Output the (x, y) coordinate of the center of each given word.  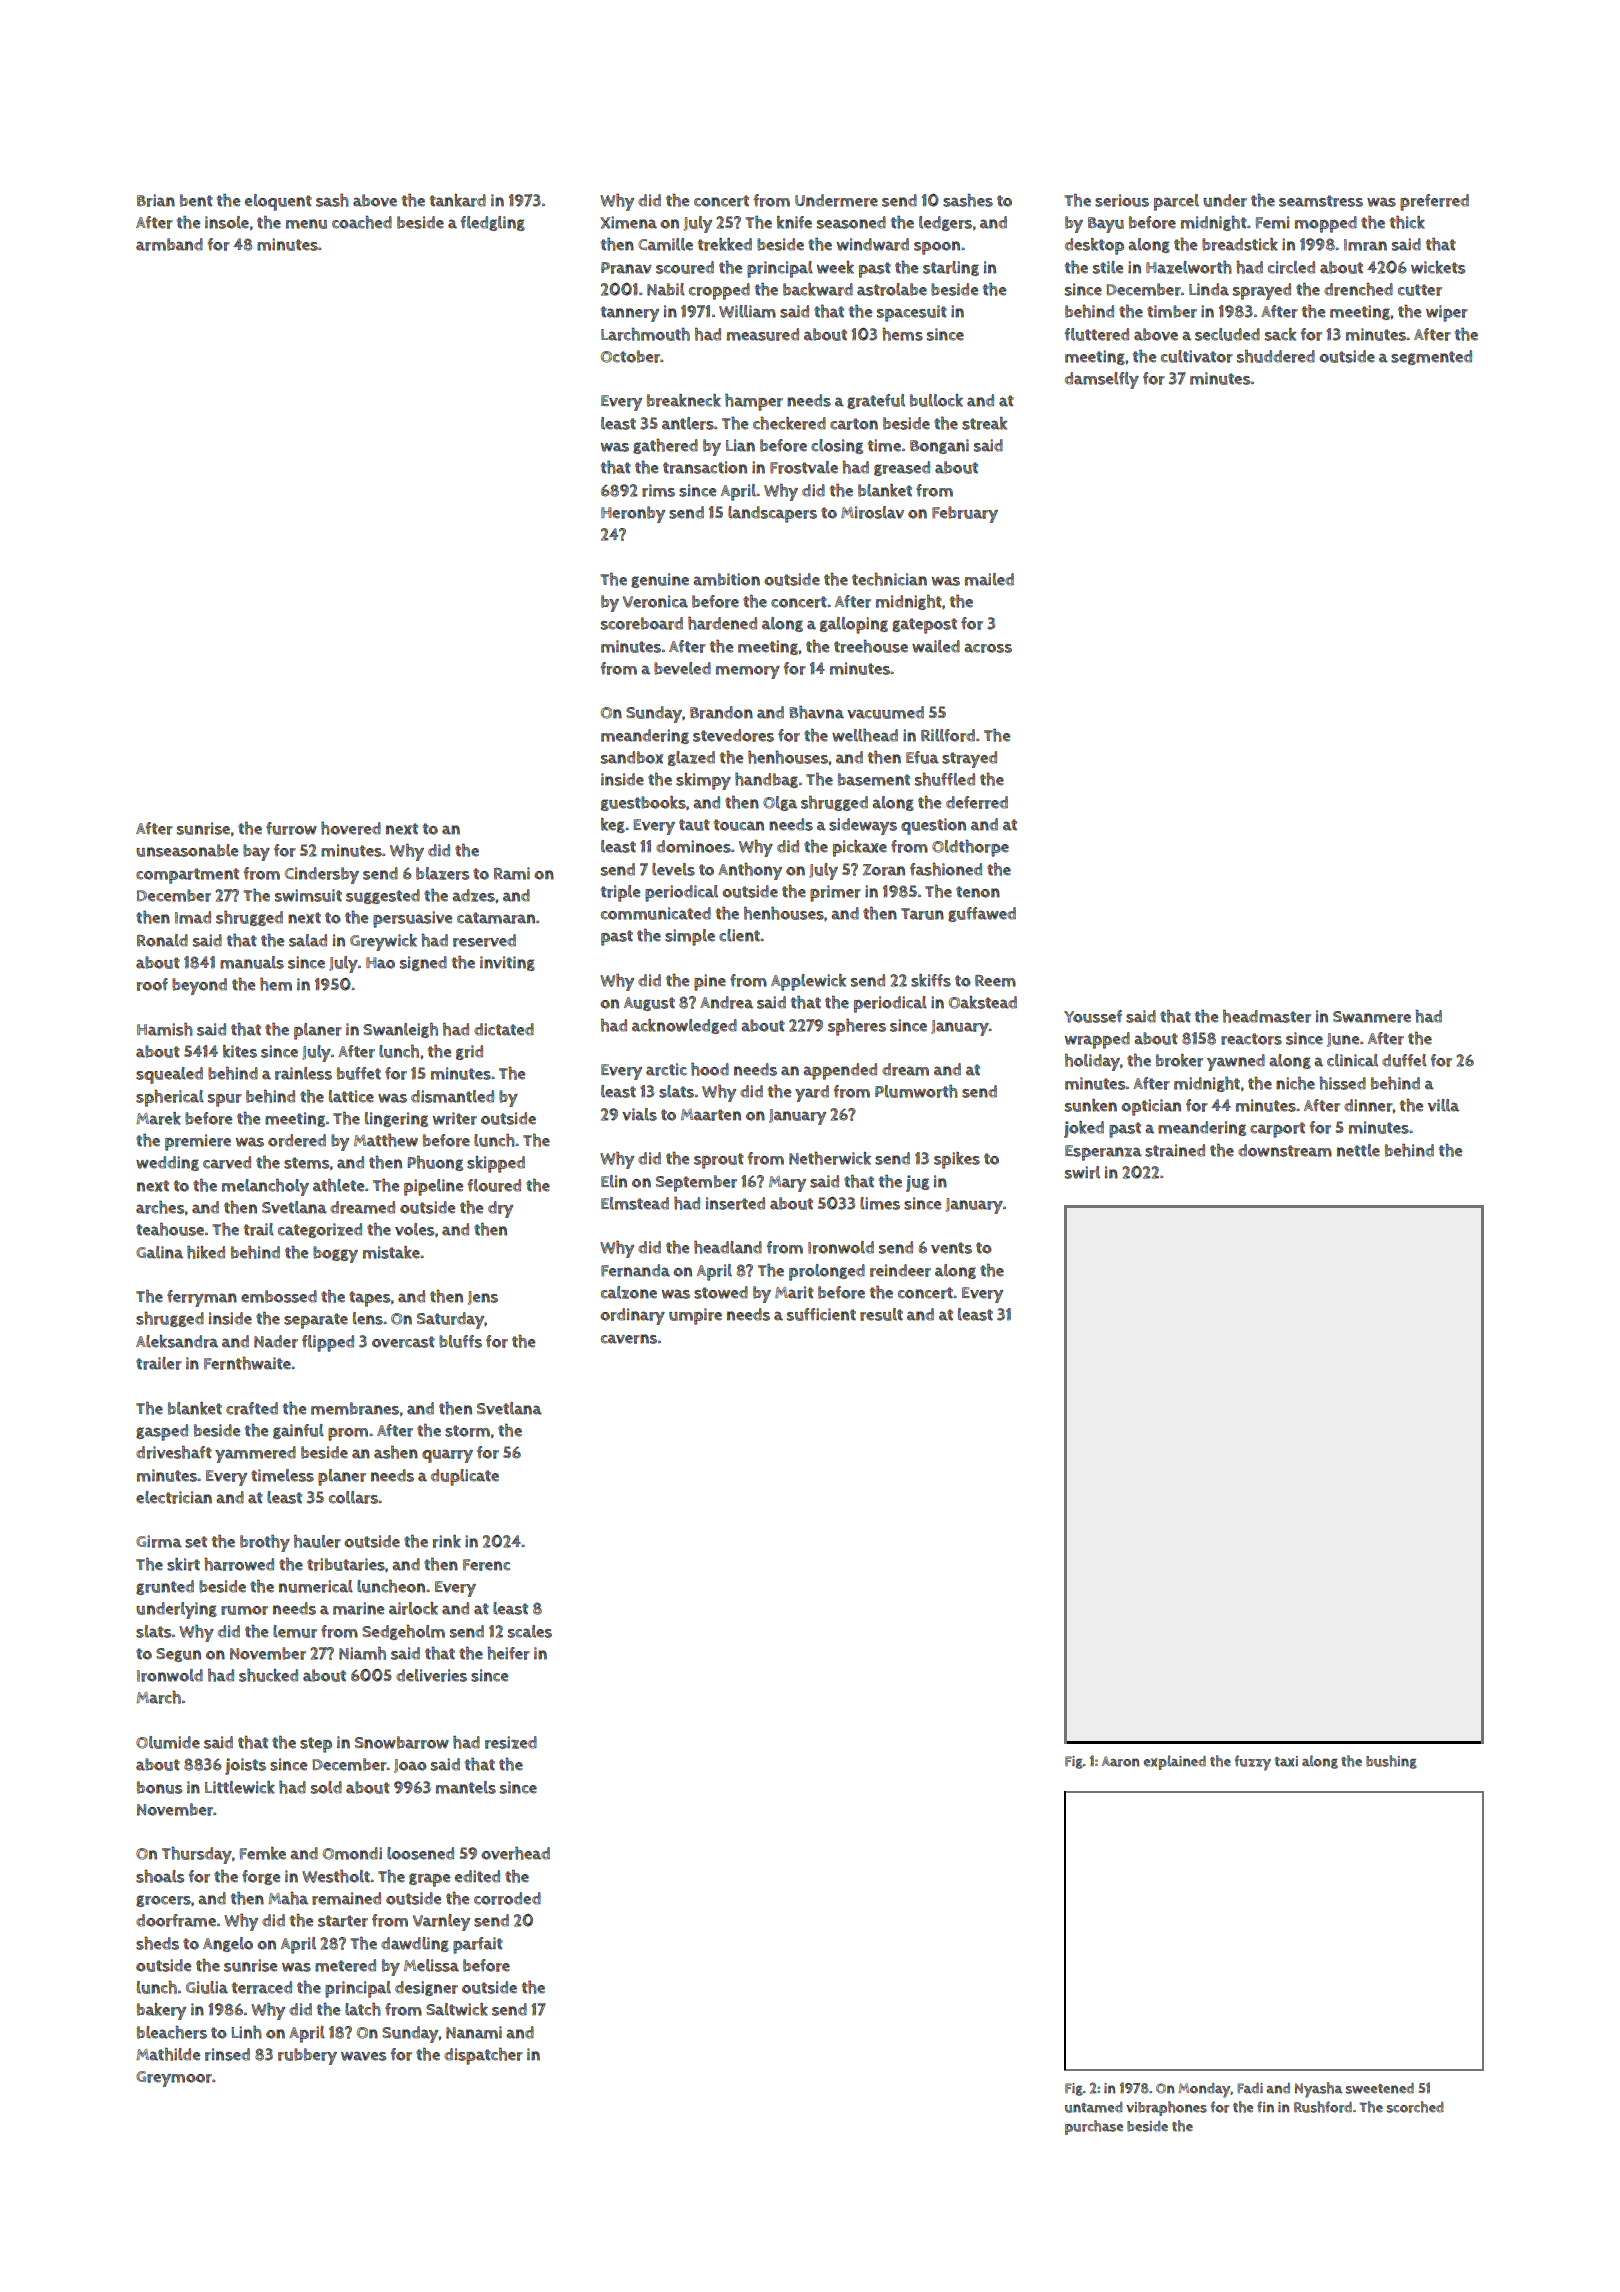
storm (467, 1431)
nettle (1358, 1150)
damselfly (1102, 380)
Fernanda (635, 1270)
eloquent (278, 202)
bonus (159, 1787)
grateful (876, 401)
